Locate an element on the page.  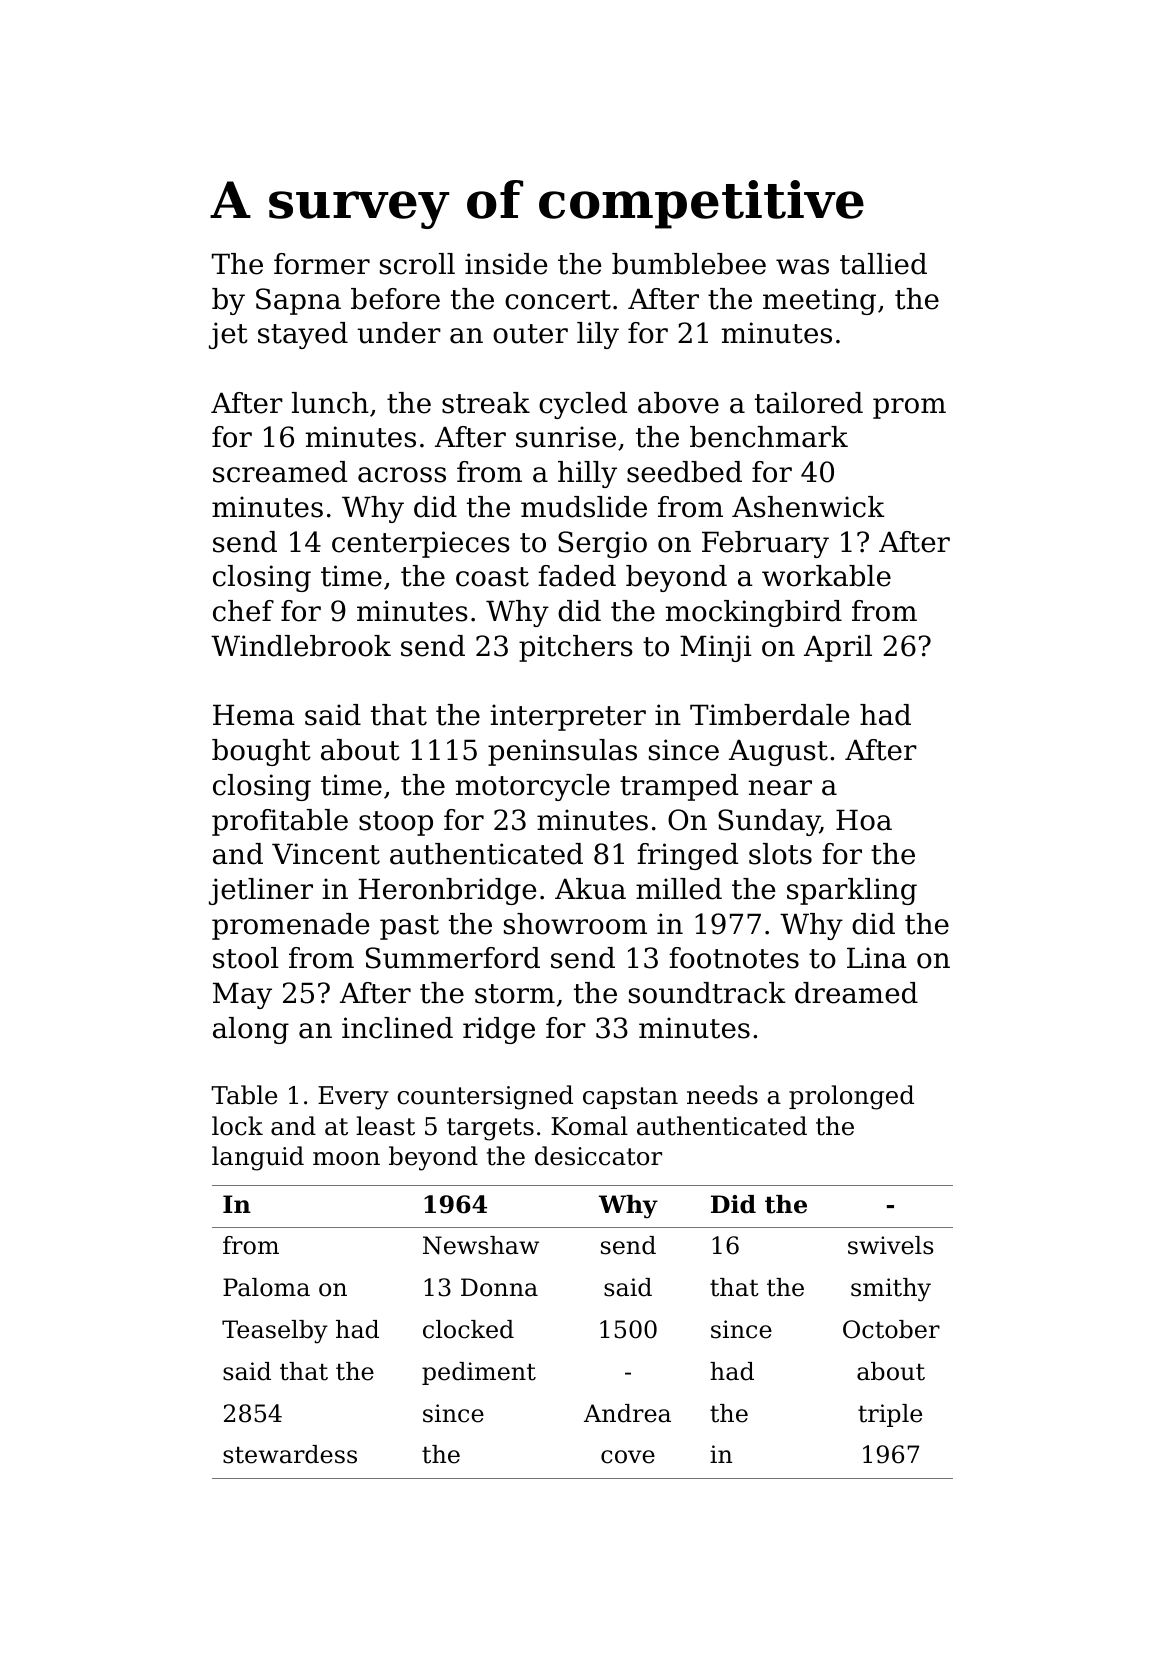
Teaselby is located at coordinates (275, 1332).
